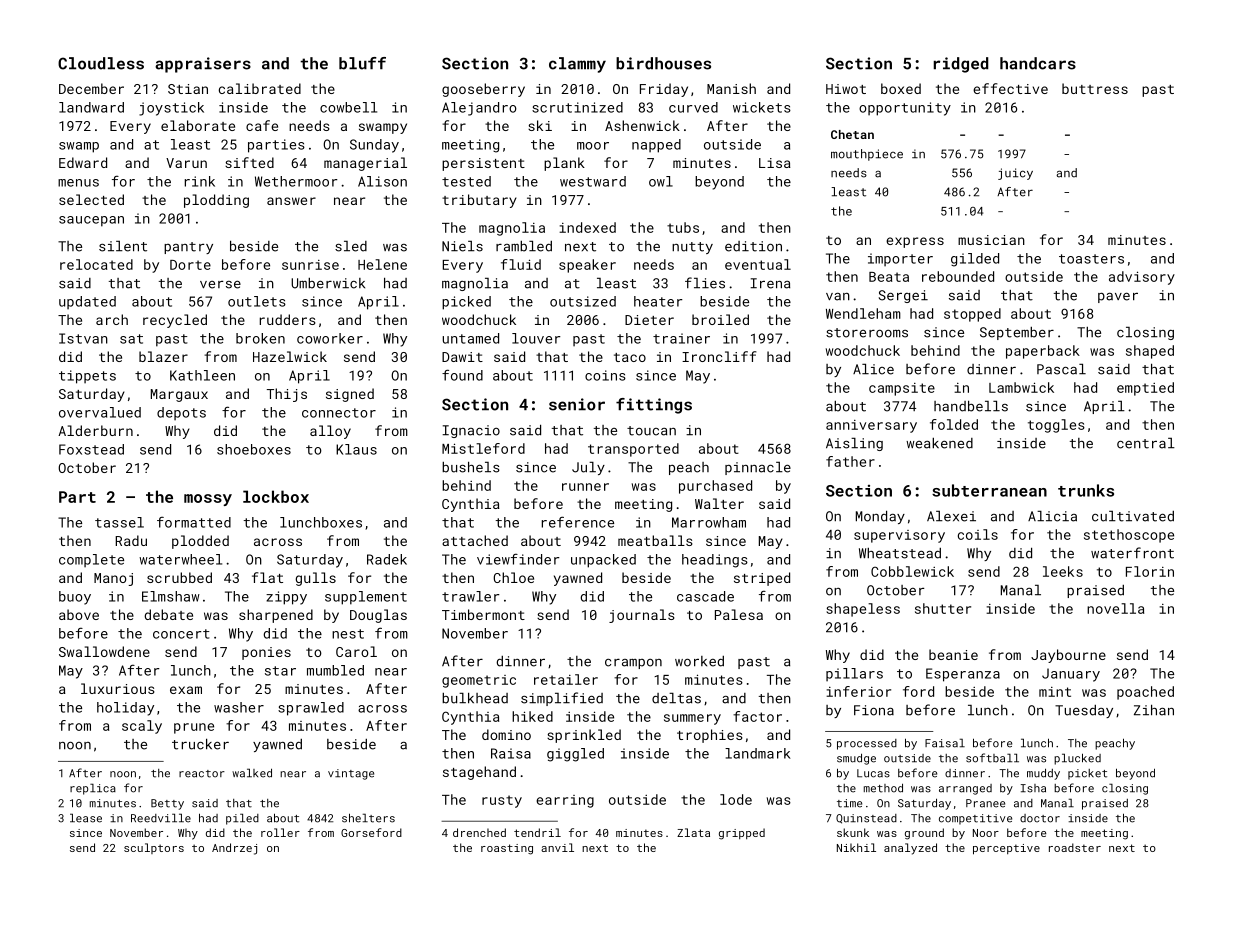 The image size is (1233, 952). What do you see at coordinates (1150, 571) in the screenshot?
I see `Florin` at bounding box center [1150, 571].
